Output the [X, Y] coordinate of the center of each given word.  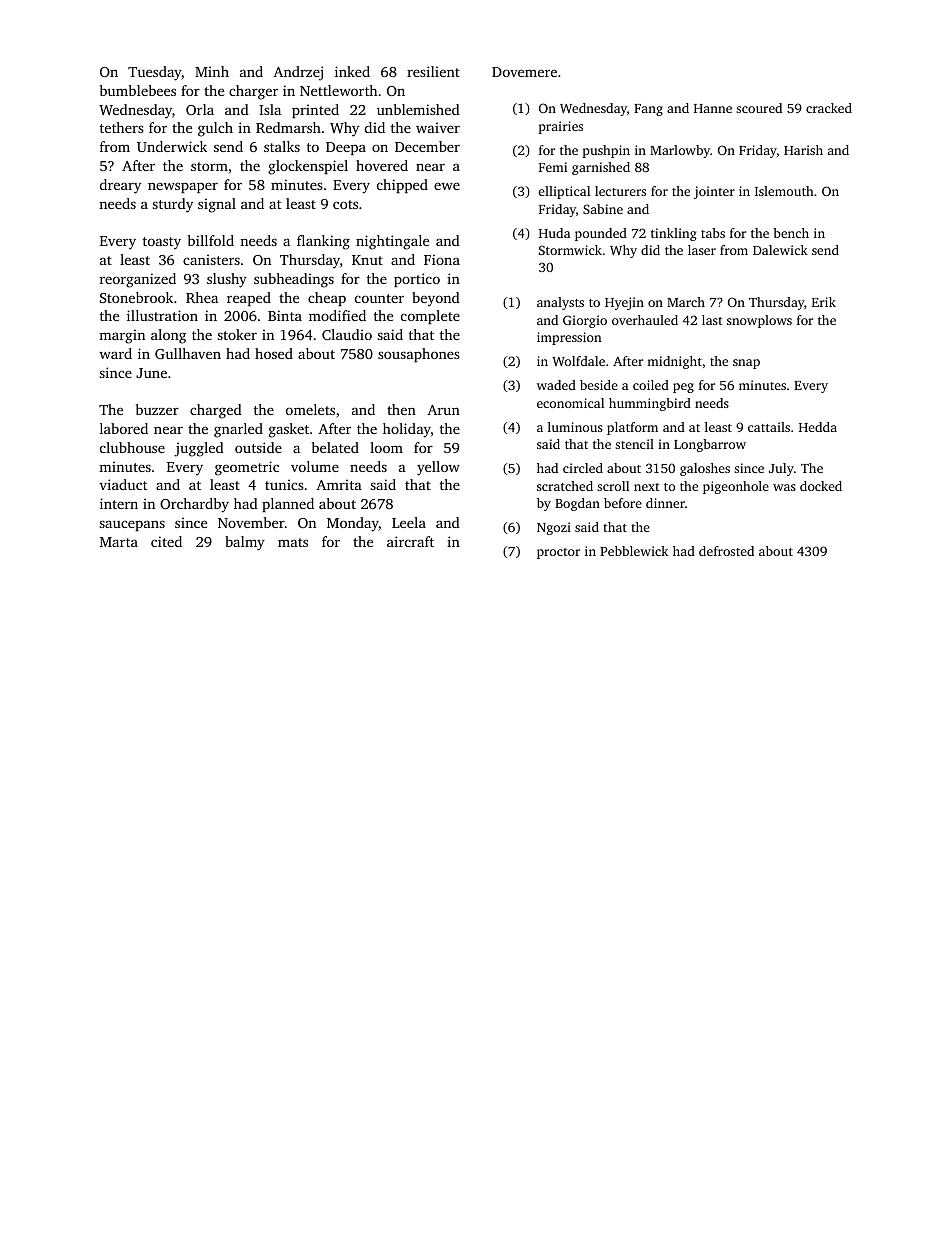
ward [115, 353]
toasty [162, 243]
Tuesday [155, 73]
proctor [558, 553]
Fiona [442, 259]
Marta [119, 542]
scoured [759, 108]
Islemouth [784, 191]
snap [746, 364]
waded [556, 385]
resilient [433, 71]
